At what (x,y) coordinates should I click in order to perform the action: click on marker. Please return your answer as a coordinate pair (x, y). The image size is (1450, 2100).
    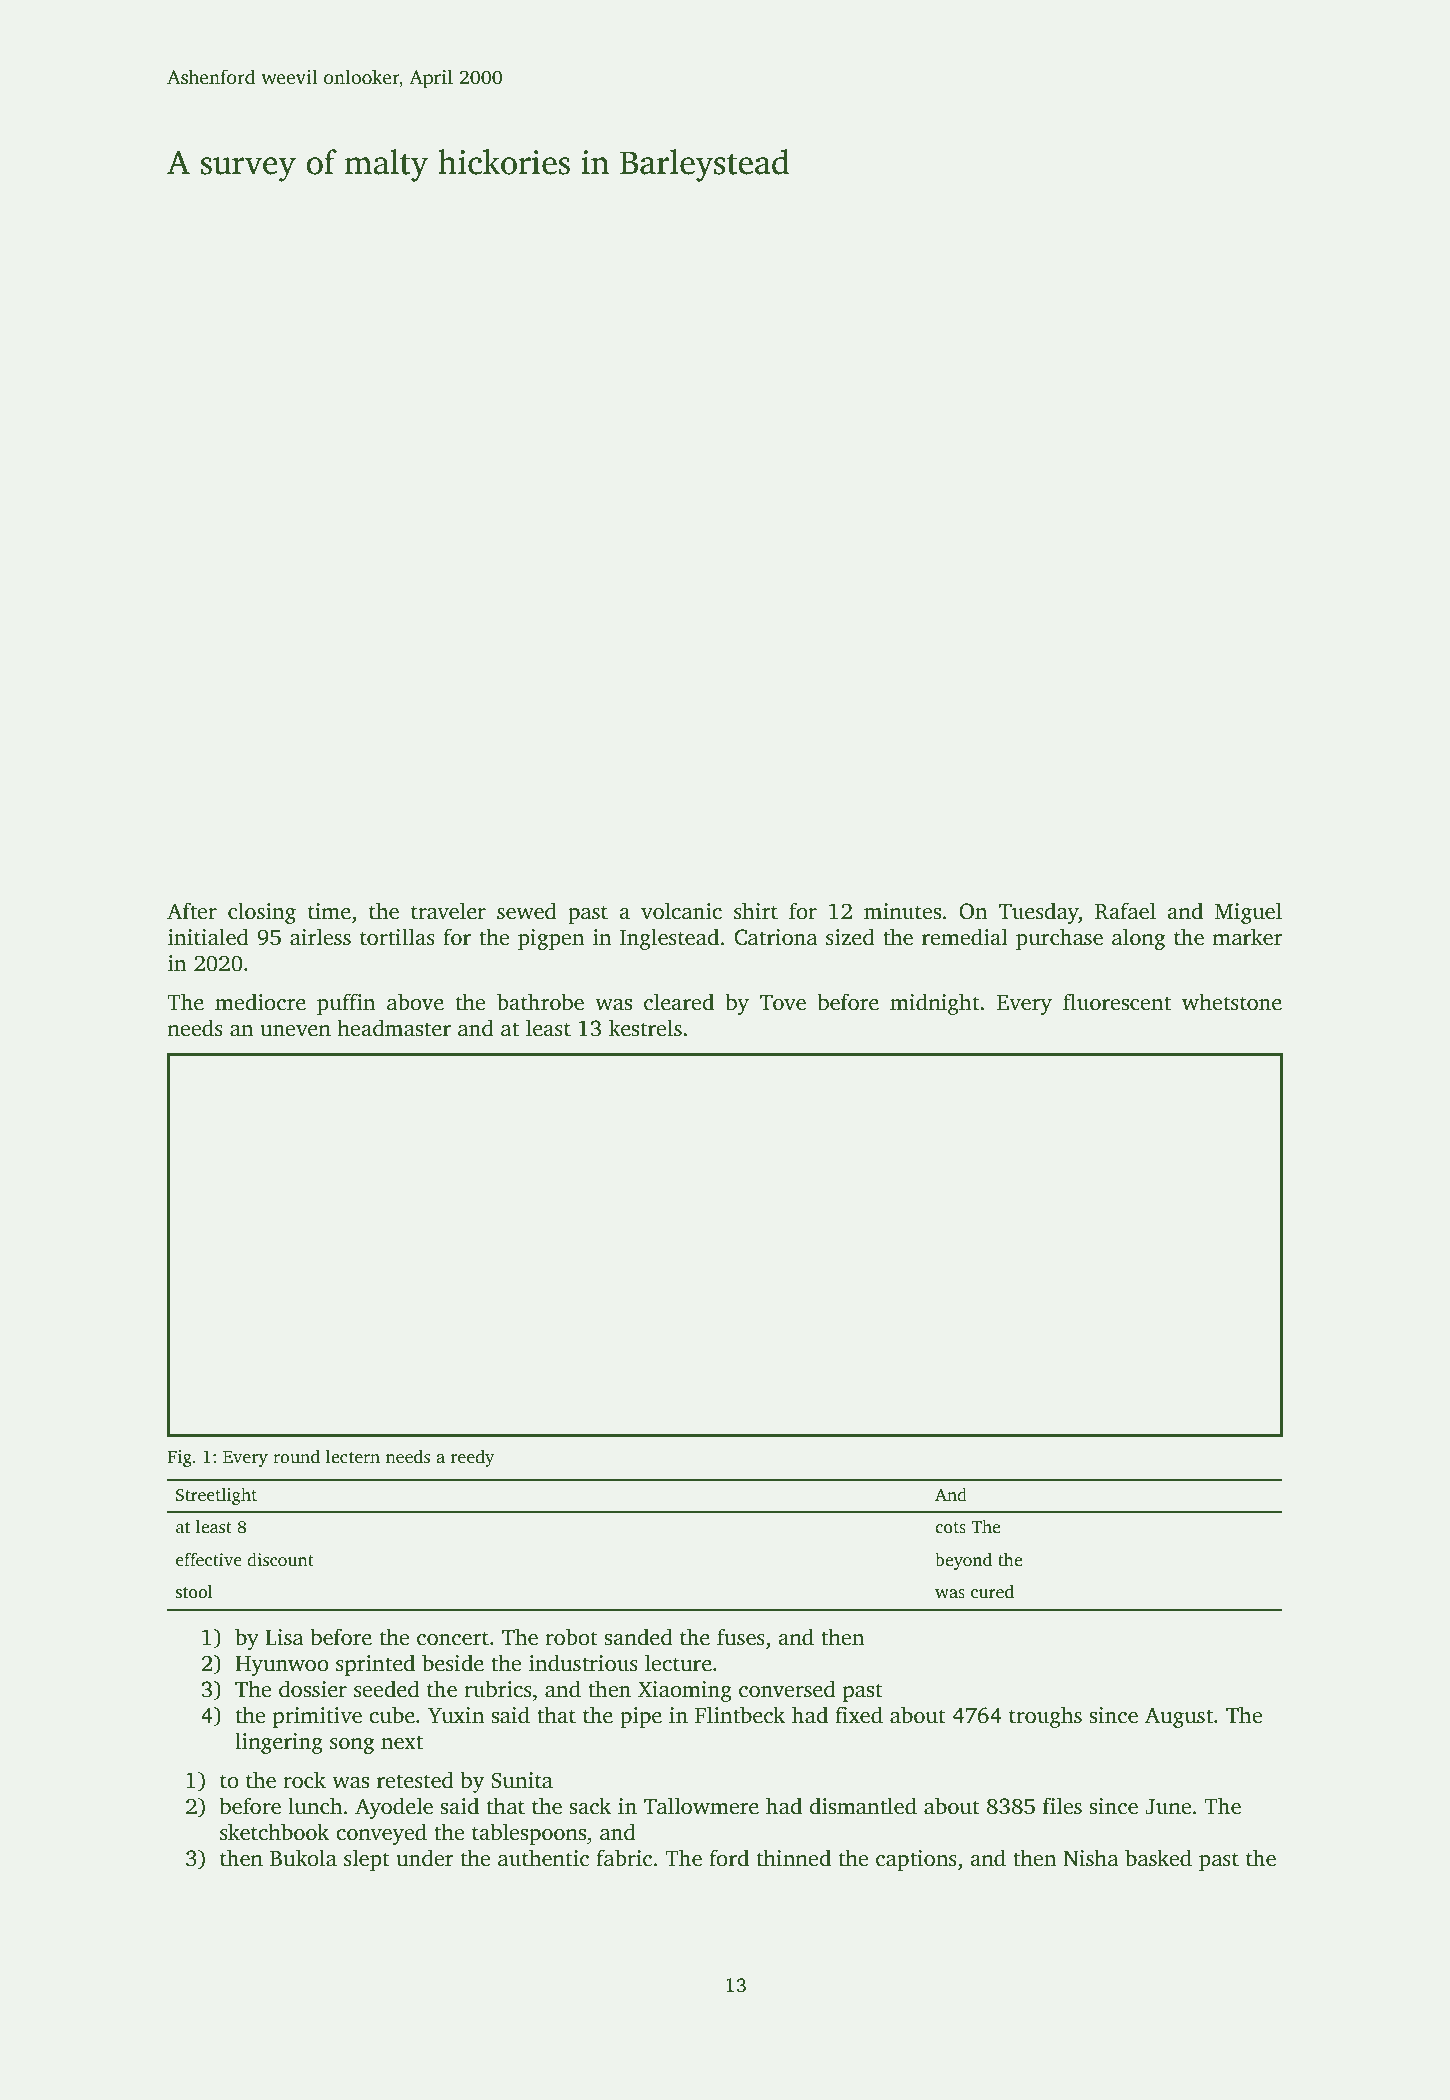
    Looking at the image, I should click on (1247, 937).
